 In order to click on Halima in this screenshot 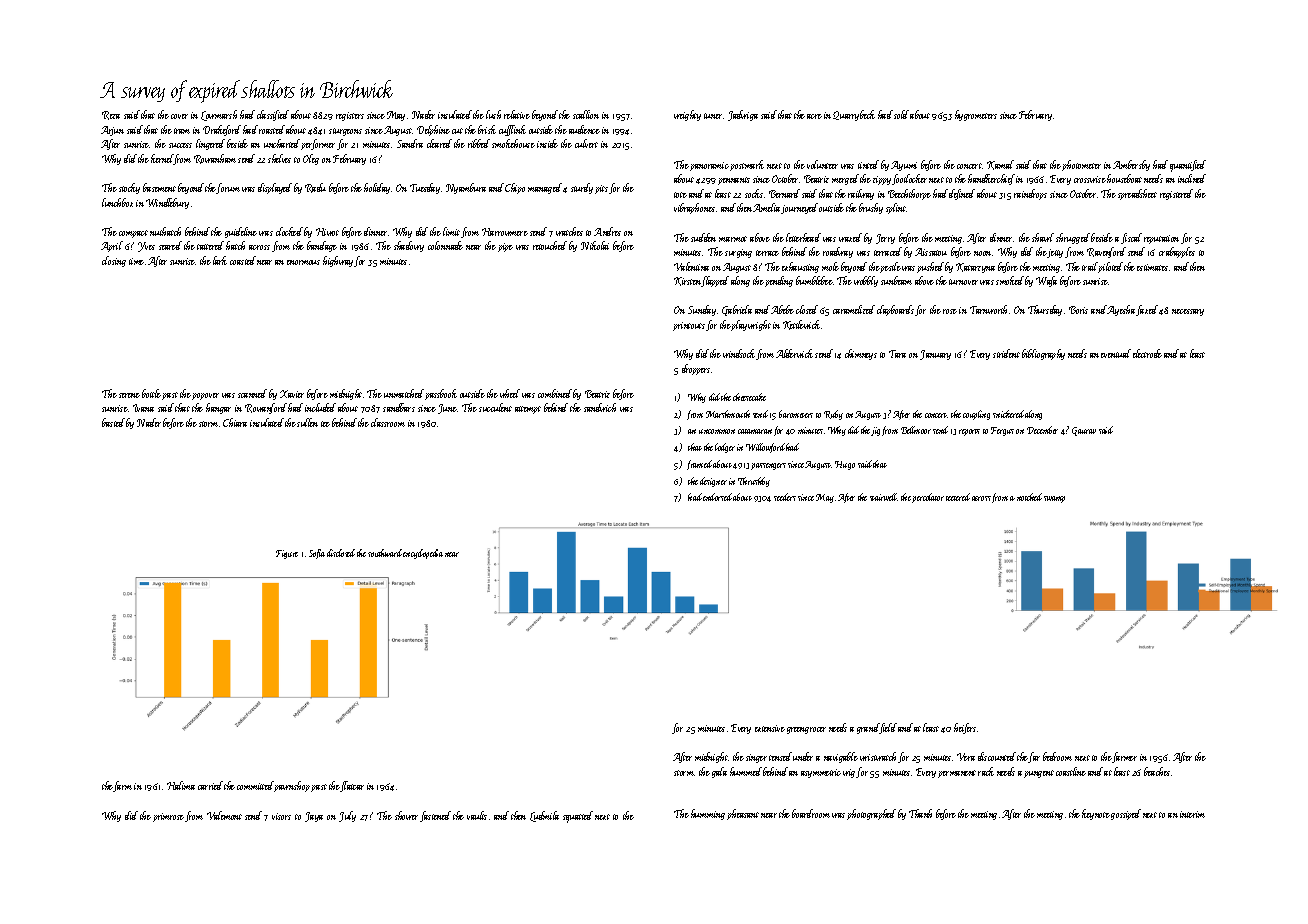, I will do `click(181, 785)`.
